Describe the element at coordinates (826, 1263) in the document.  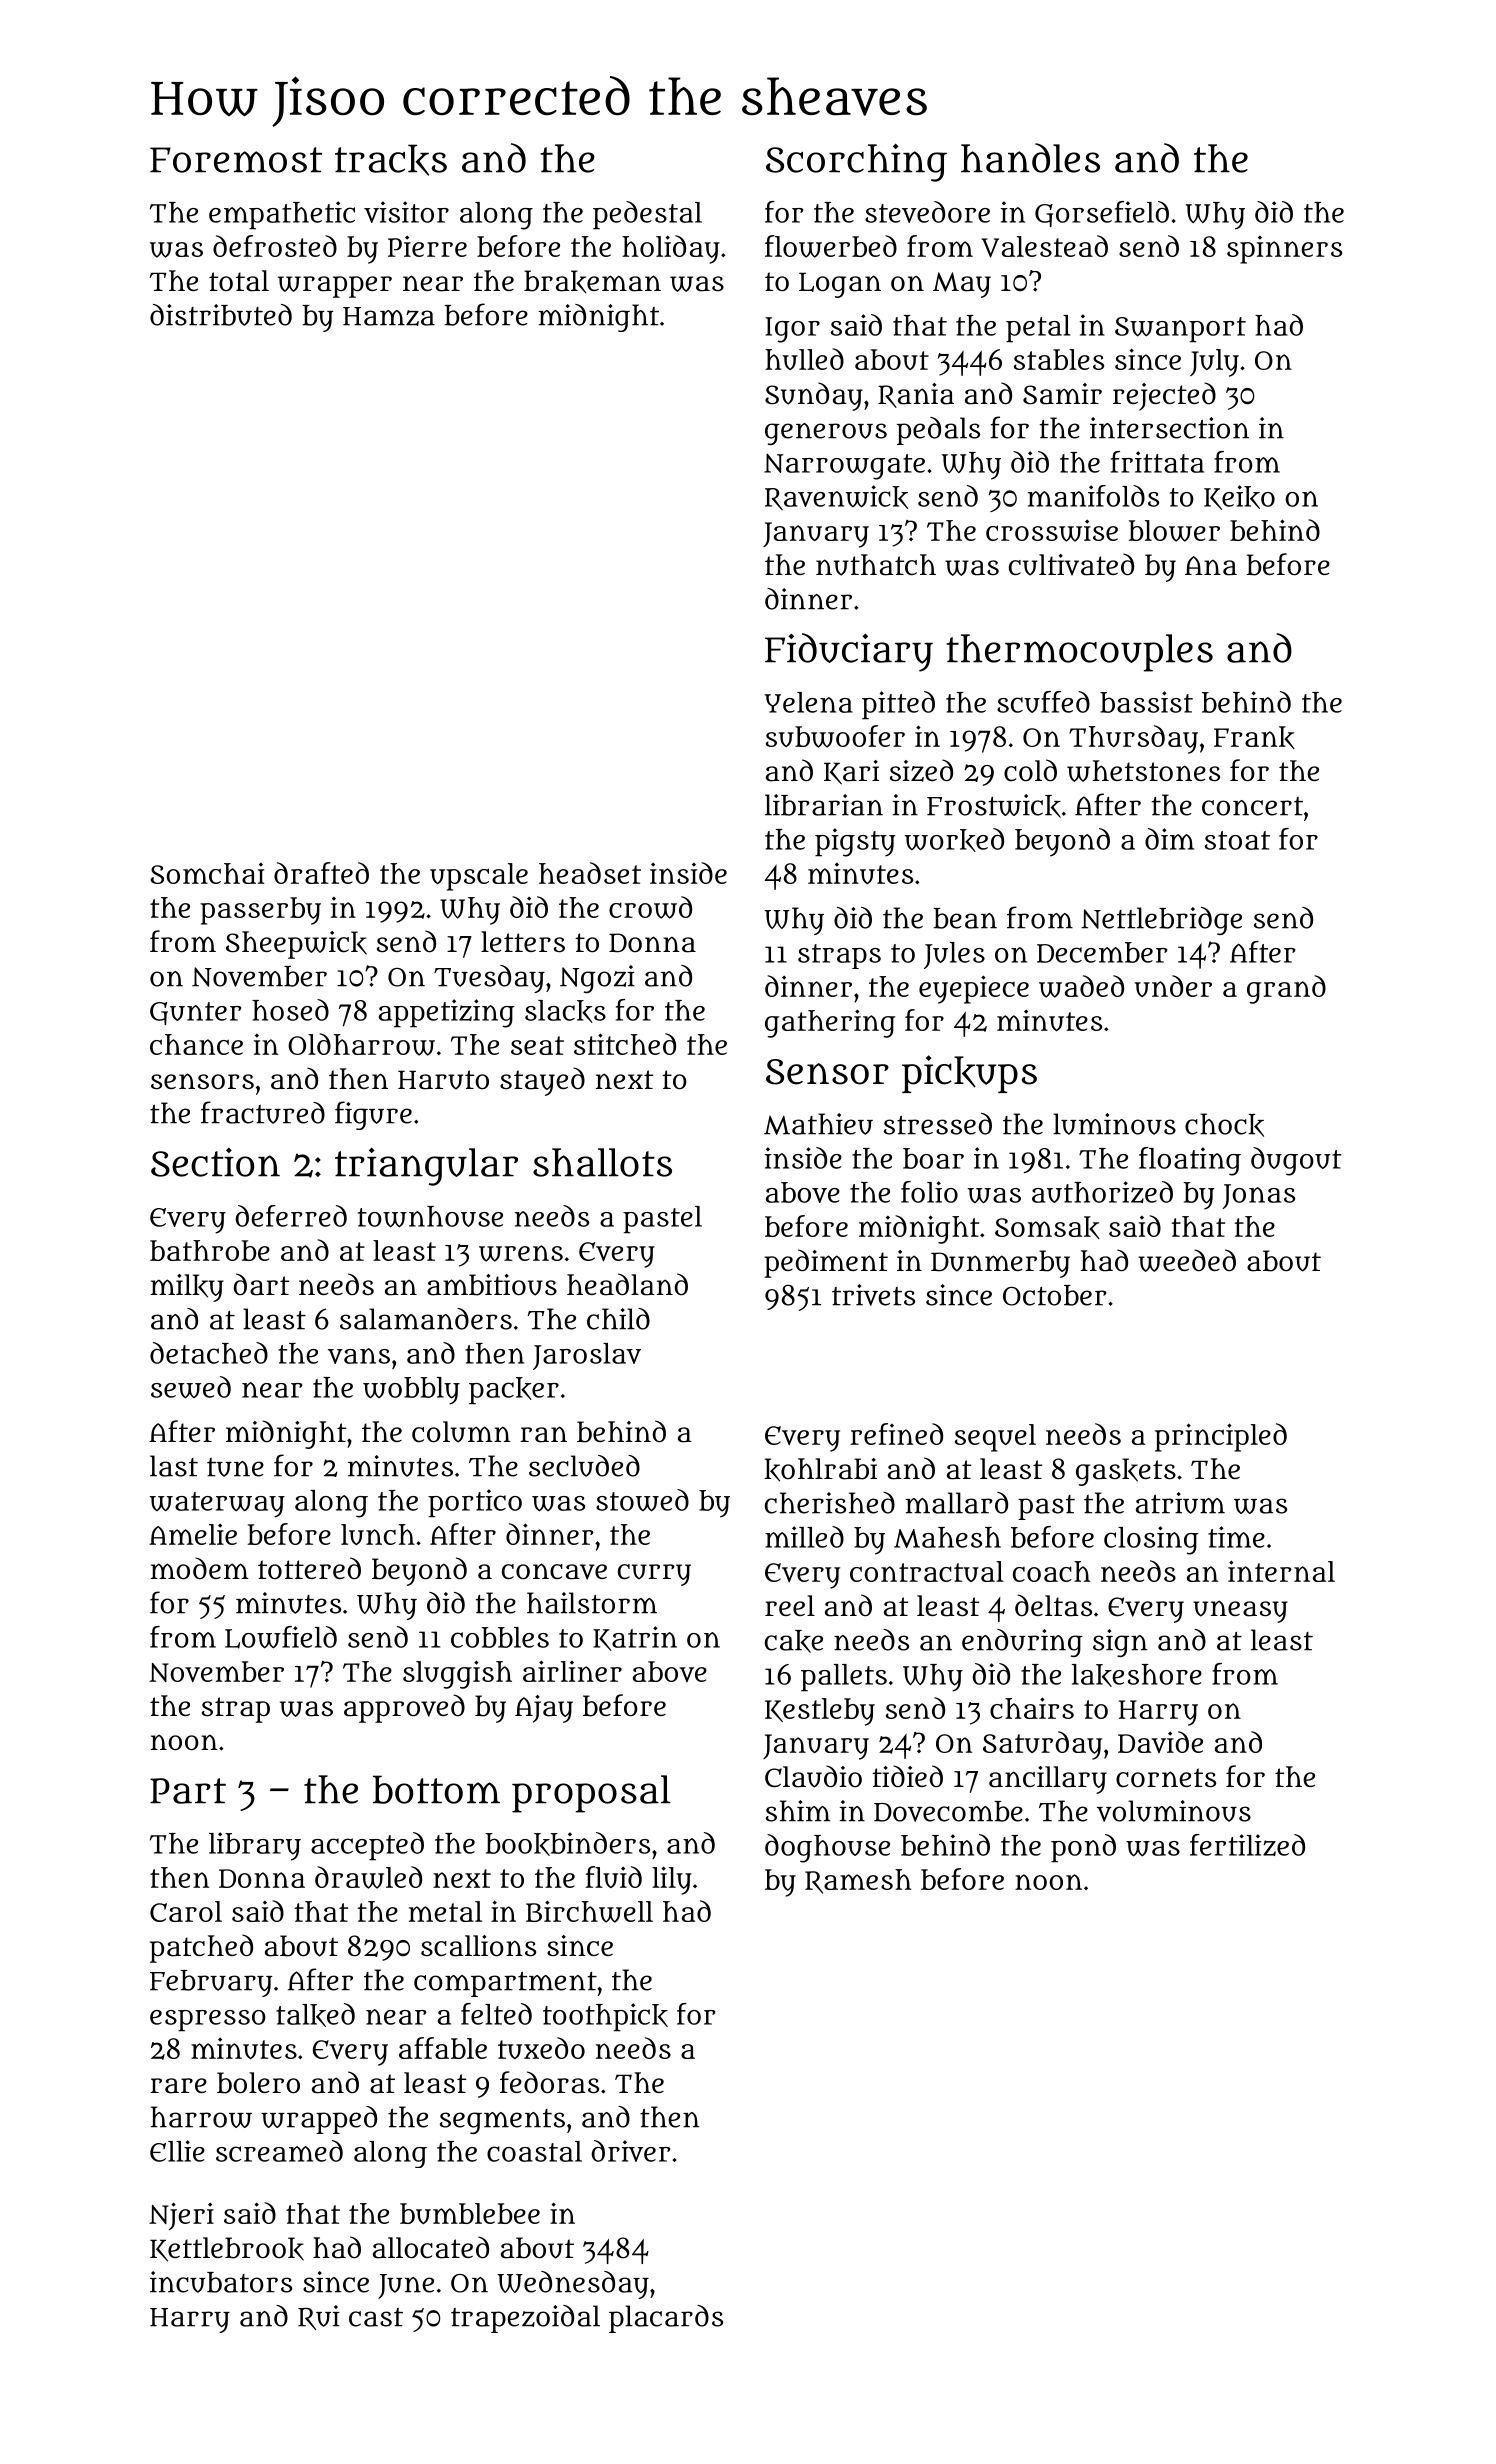
I see `pediment` at that location.
